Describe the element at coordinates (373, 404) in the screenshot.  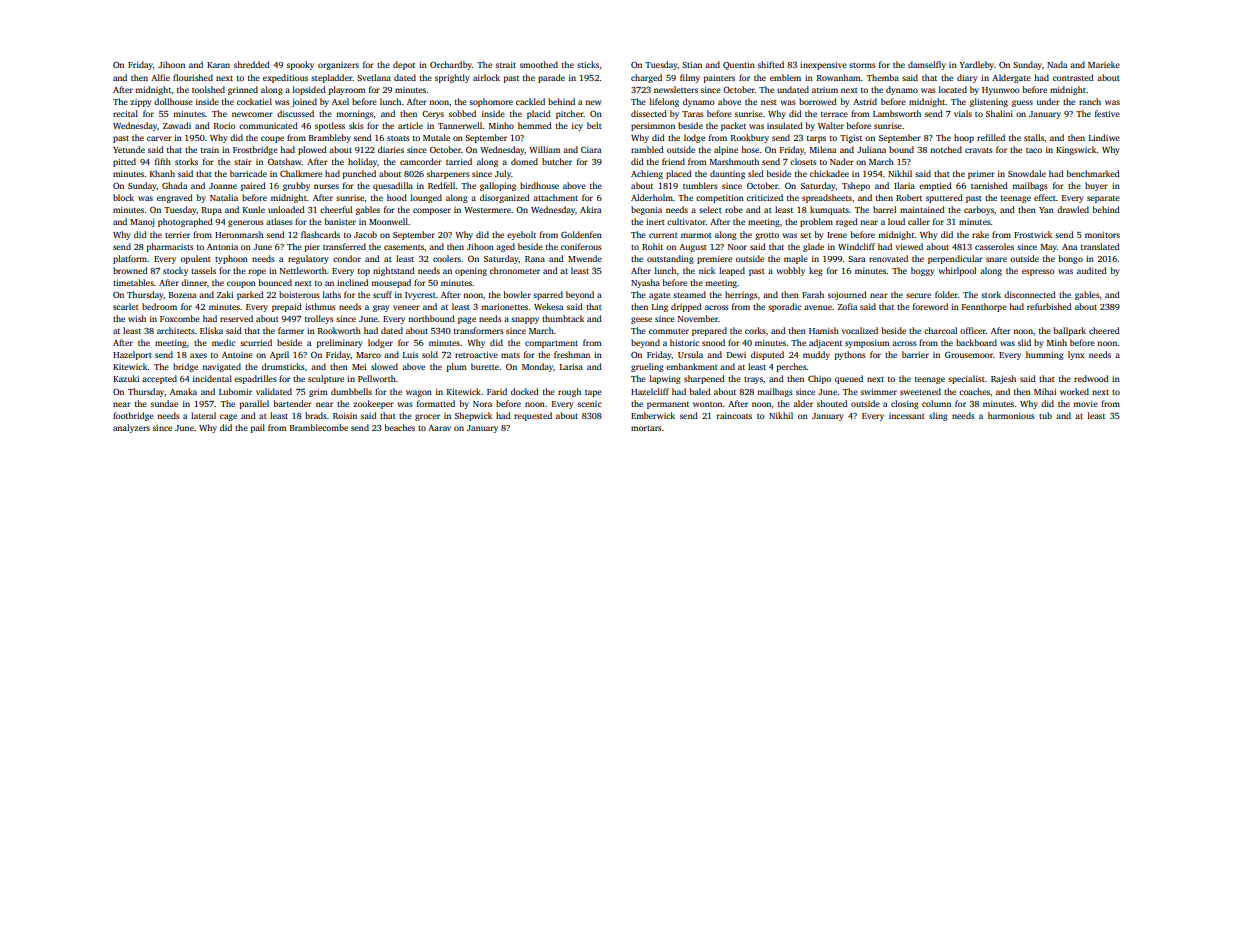
I see `zookeeper` at that location.
